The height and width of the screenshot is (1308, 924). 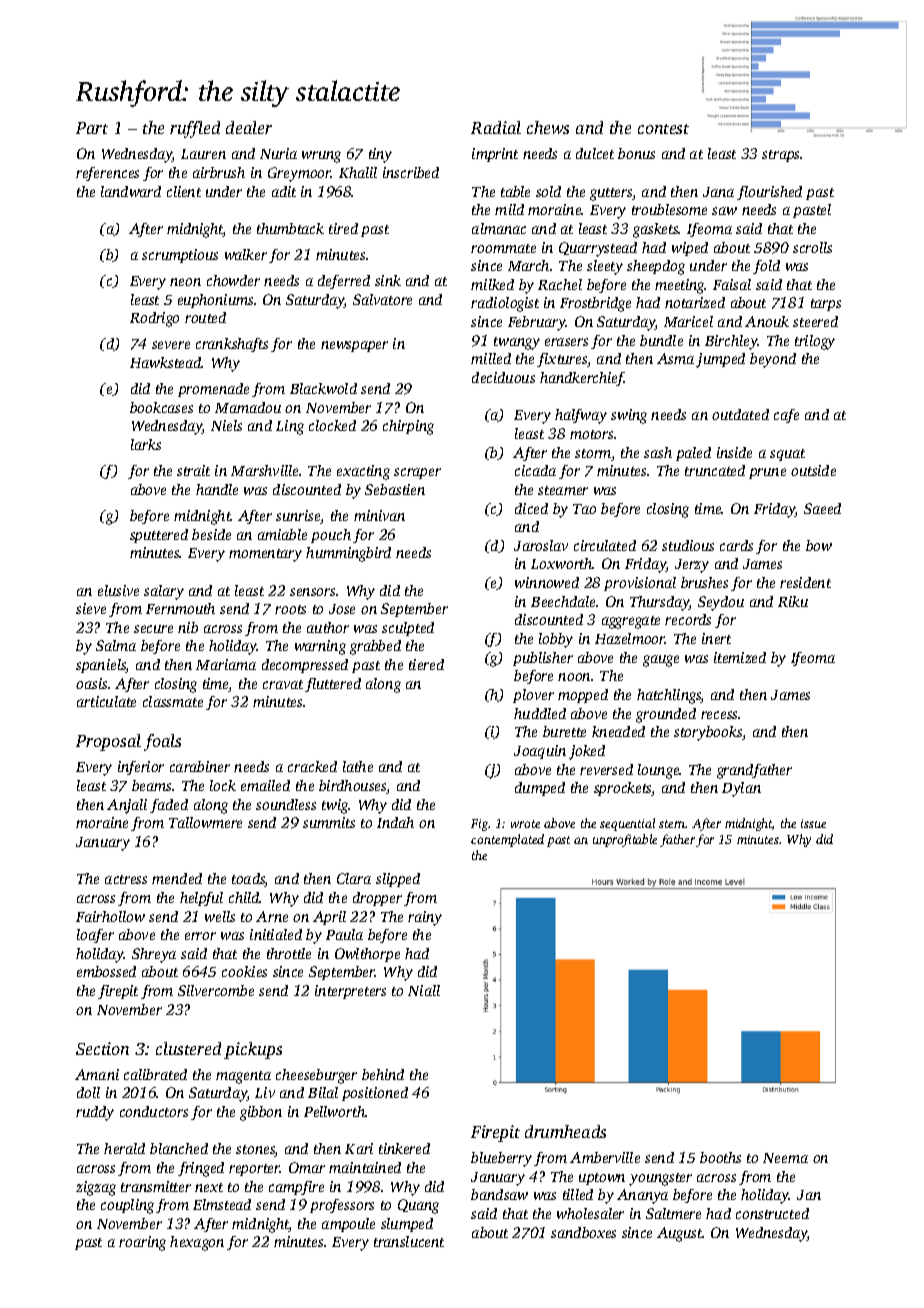 I want to click on deferred, so click(x=344, y=282).
